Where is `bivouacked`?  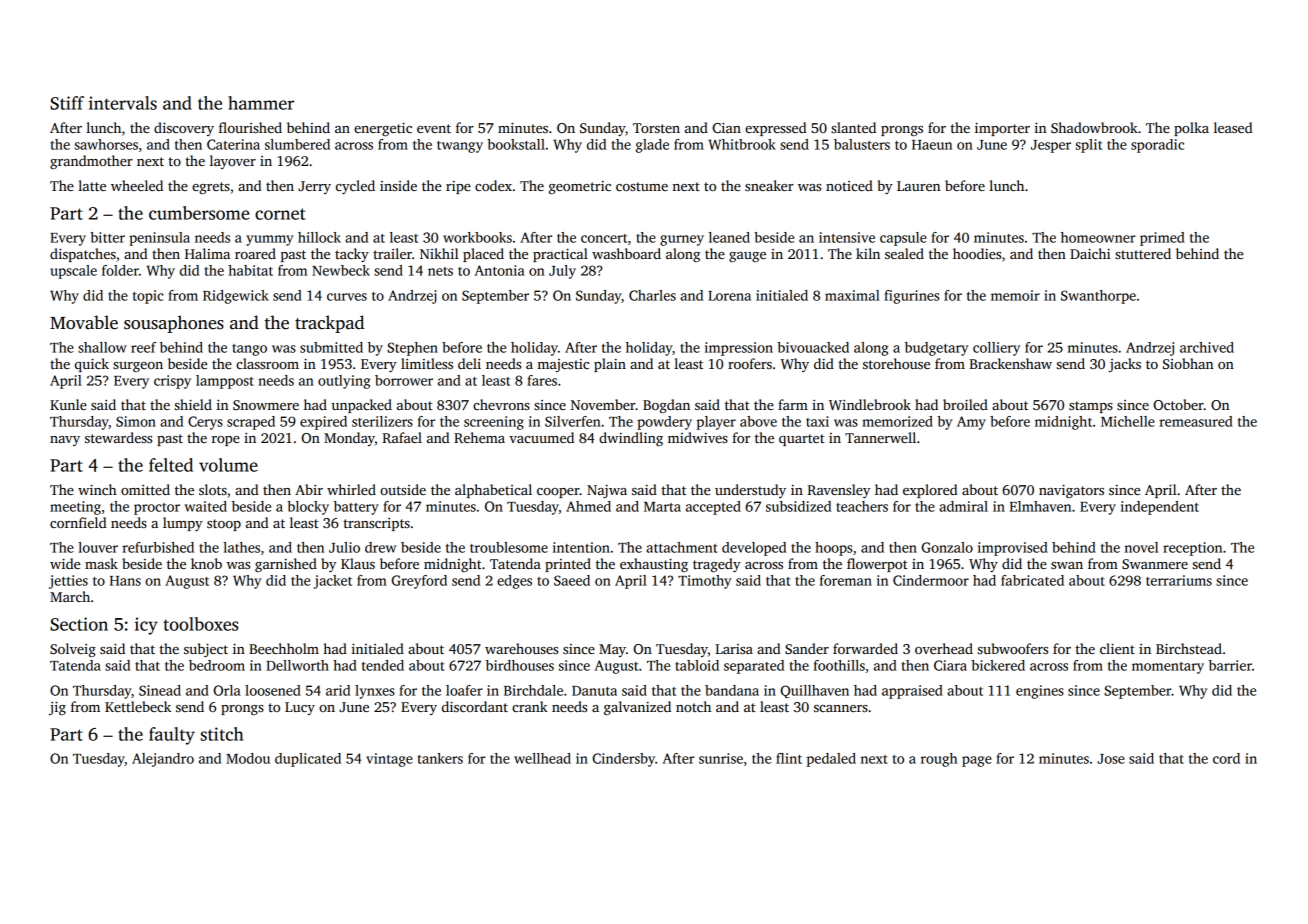
bivouacked is located at coordinates (813, 347).
